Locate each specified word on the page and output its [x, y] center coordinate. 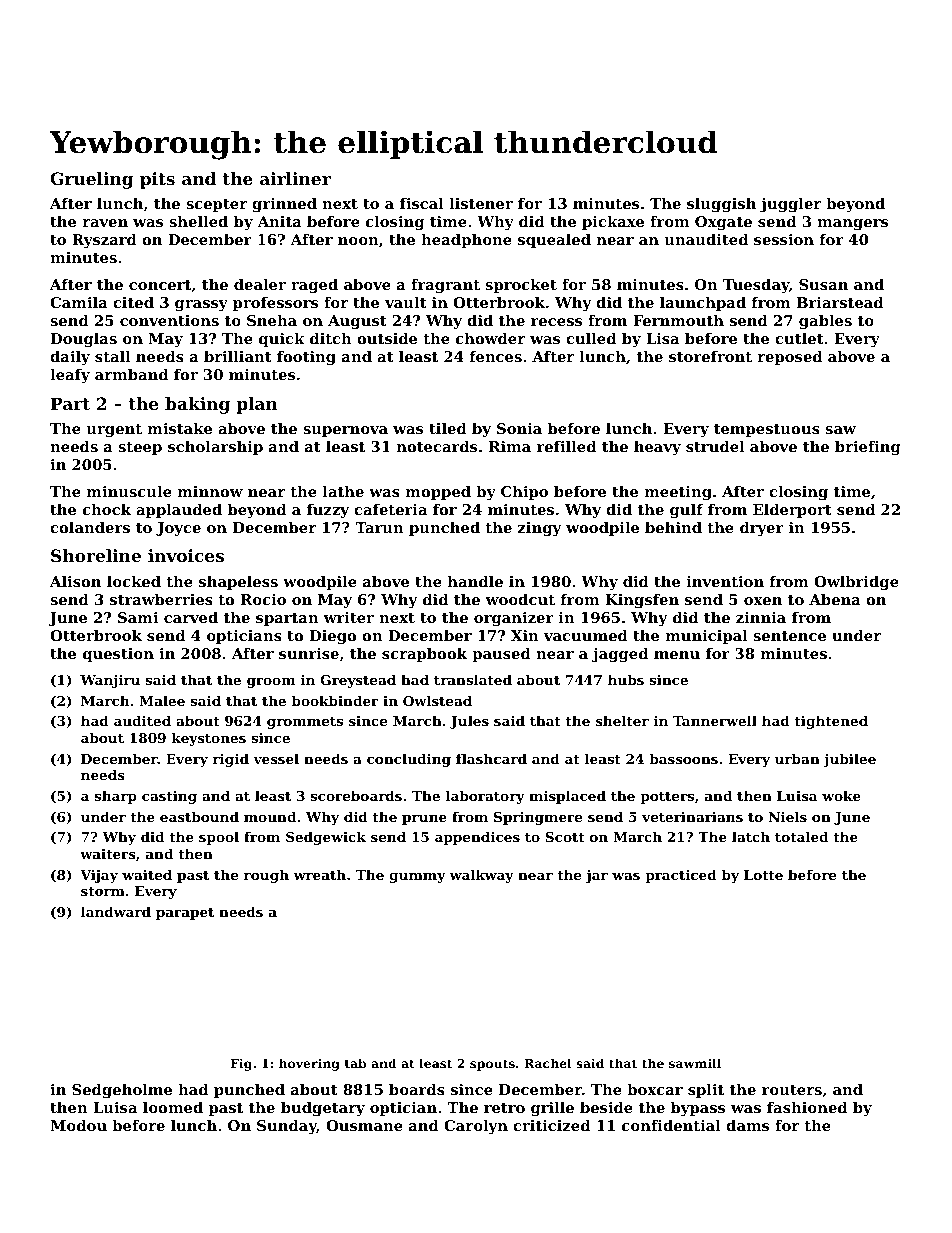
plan [257, 405]
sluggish [721, 205]
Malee [162, 700]
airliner [295, 178]
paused [501, 655]
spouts [492, 1065]
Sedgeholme [122, 1091]
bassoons [683, 758]
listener [481, 203]
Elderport [792, 511]
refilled [566, 446]
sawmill [695, 1063]
